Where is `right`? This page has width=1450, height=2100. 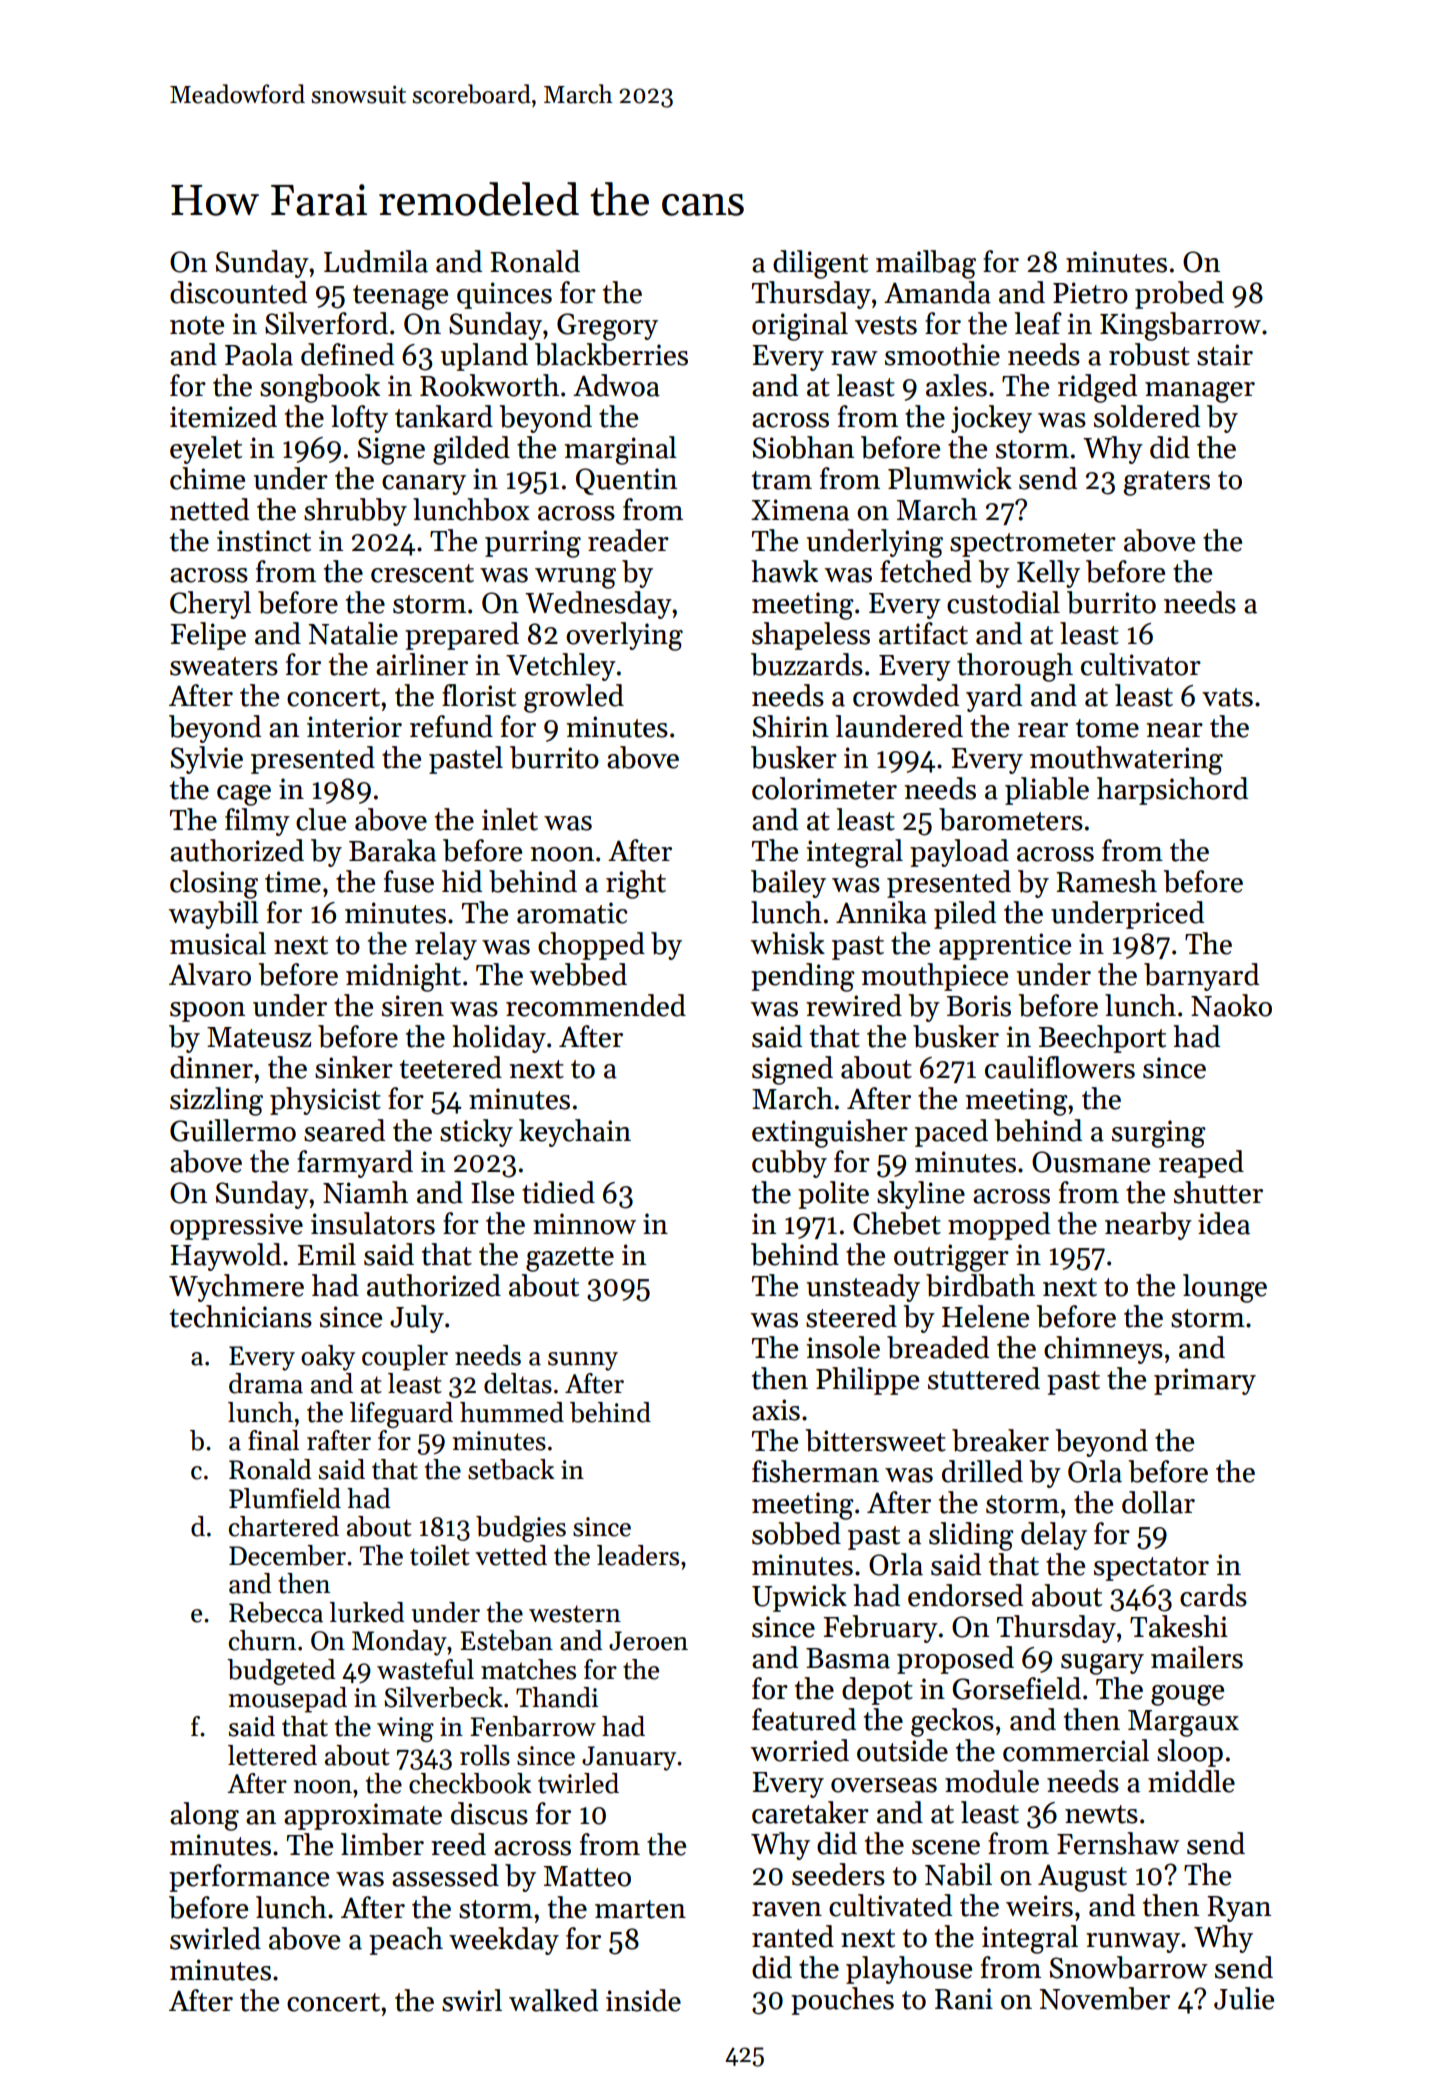
right is located at coordinates (636, 884).
